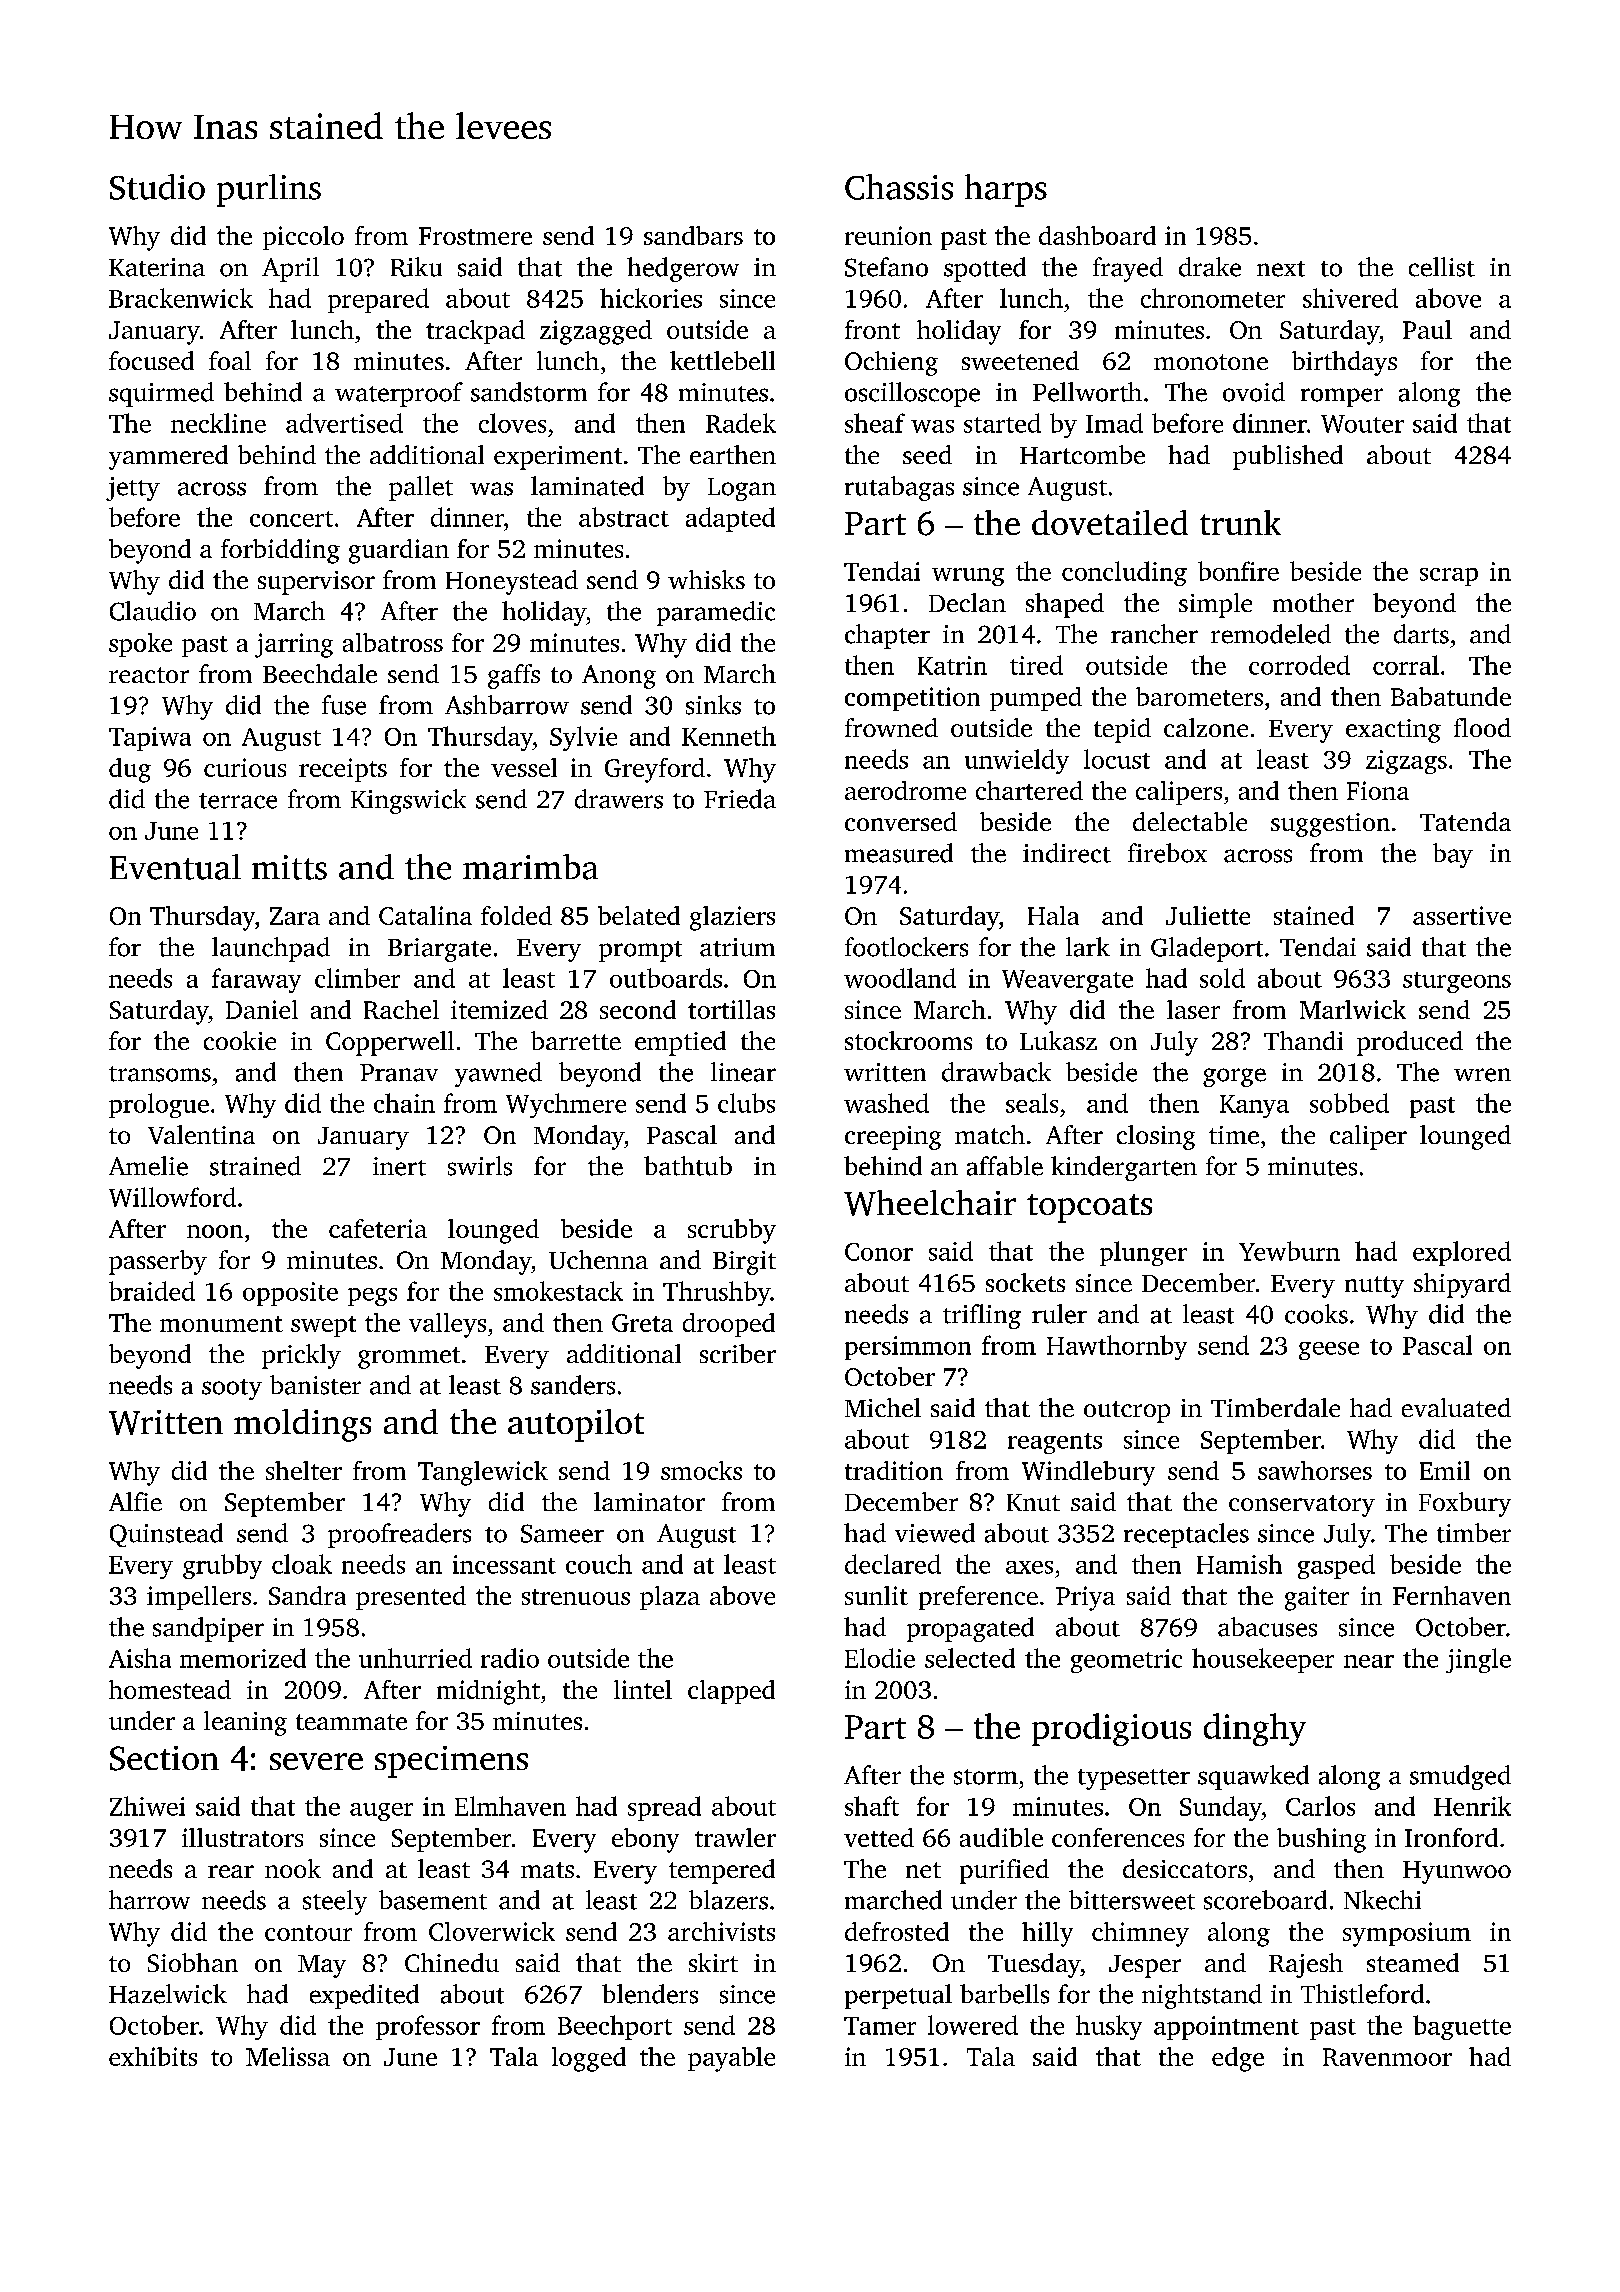 This screenshot has height=2292, width=1620. What do you see at coordinates (886, 267) in the screenshot?
I see `Stefano` at bounding box center [886, 267].
